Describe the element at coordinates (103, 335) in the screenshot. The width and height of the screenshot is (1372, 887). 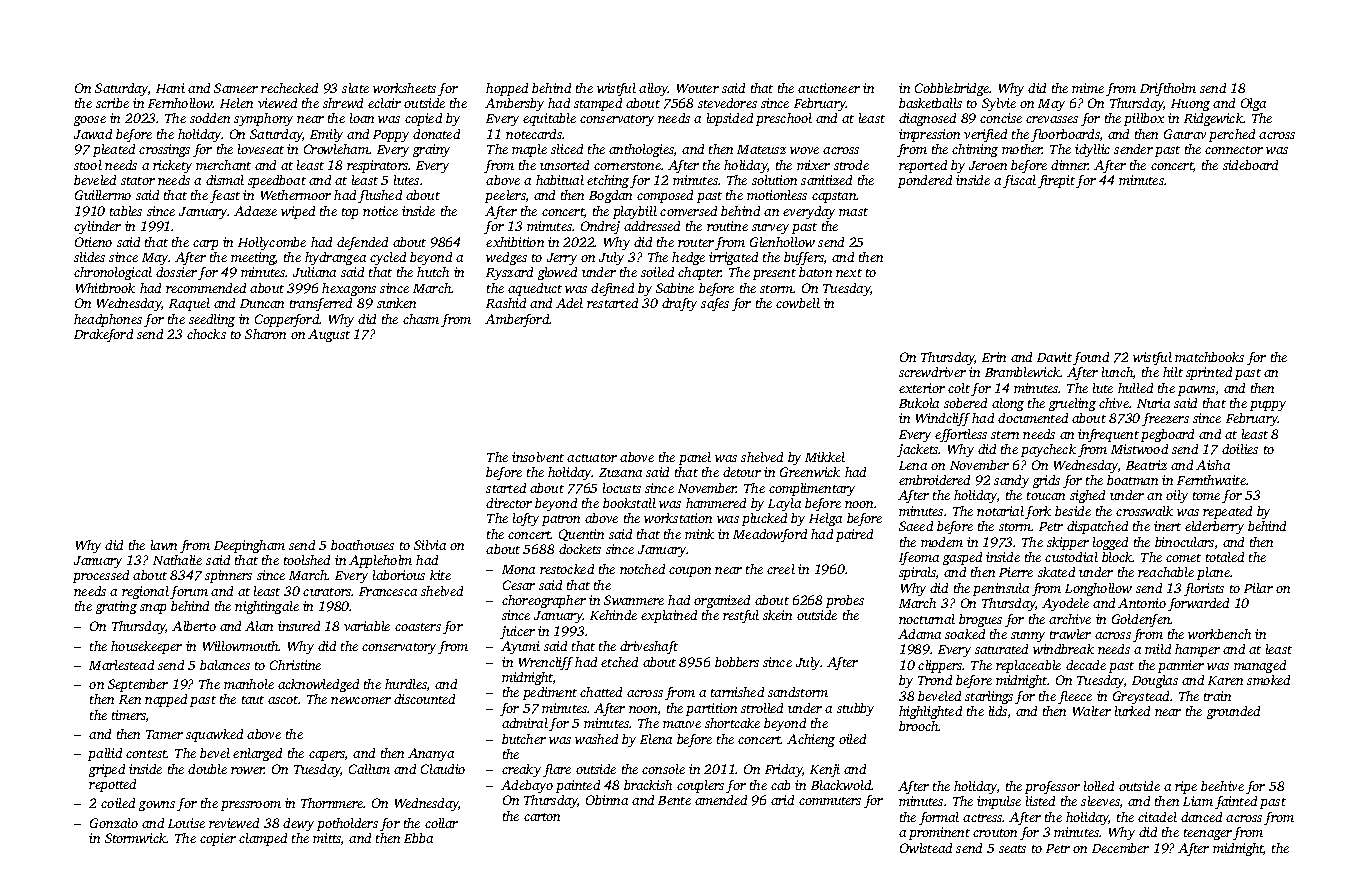
I see `Drakeford` at that location.
